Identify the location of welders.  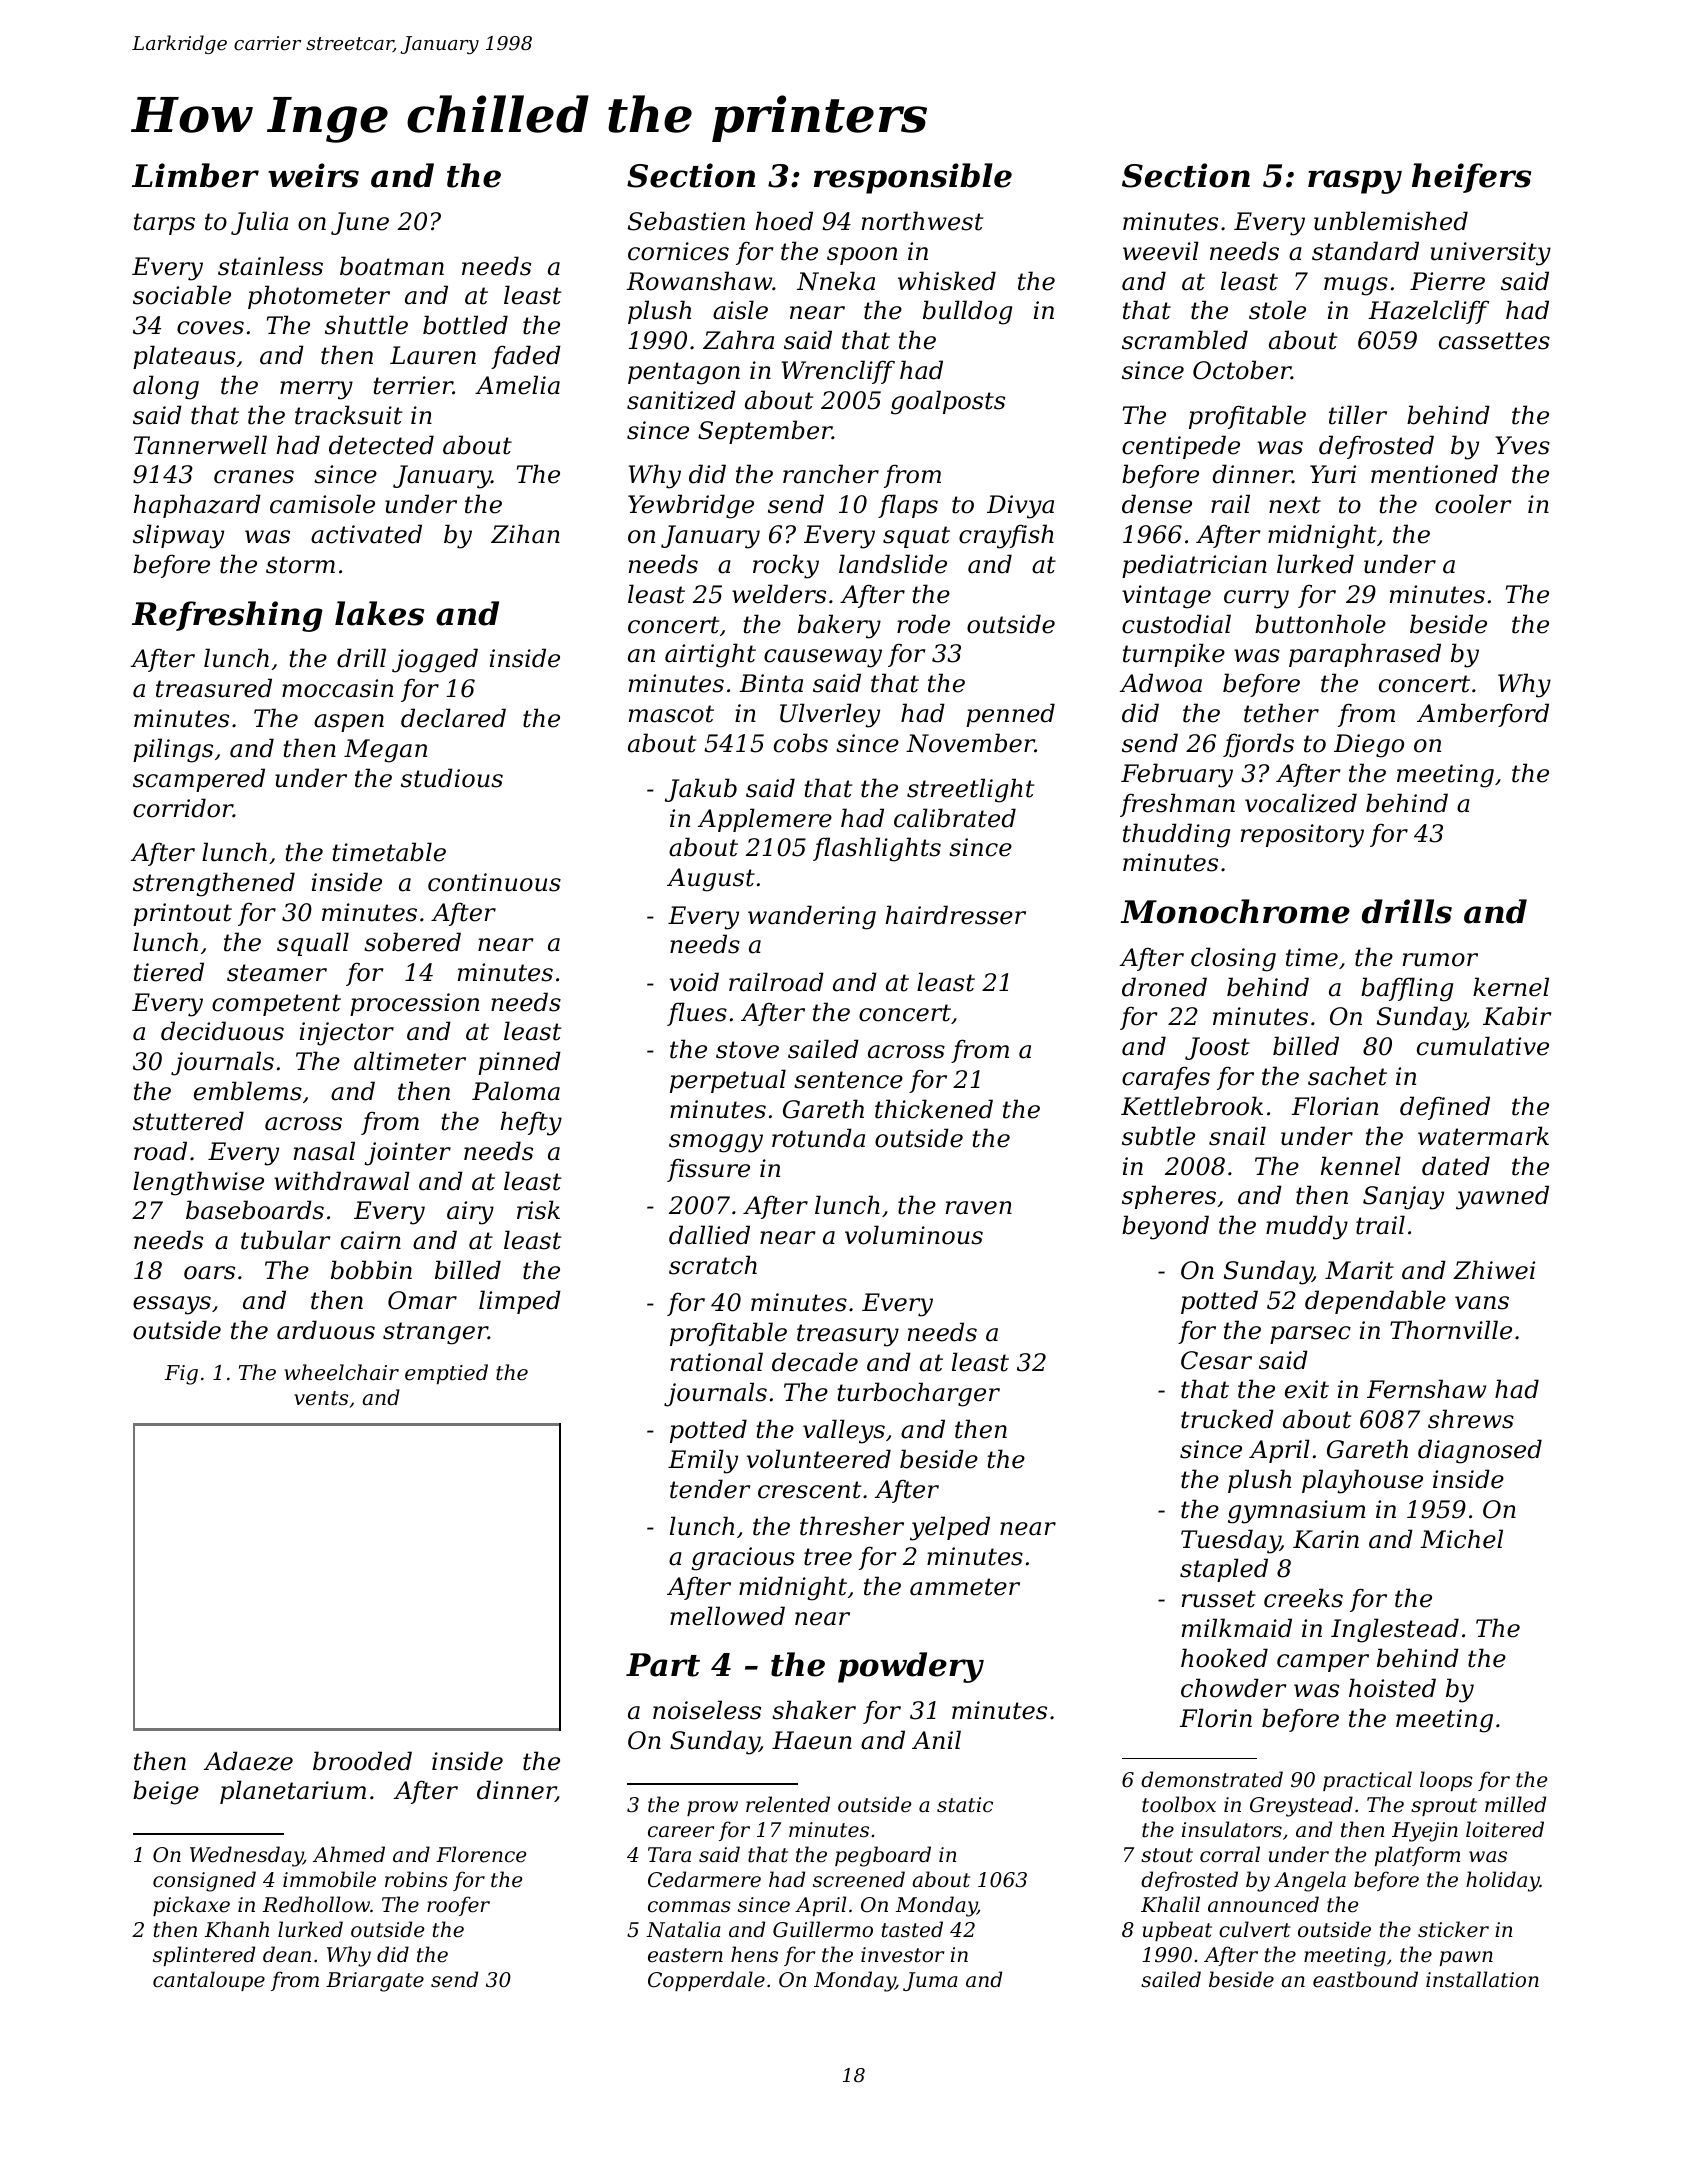
(779, 594).
